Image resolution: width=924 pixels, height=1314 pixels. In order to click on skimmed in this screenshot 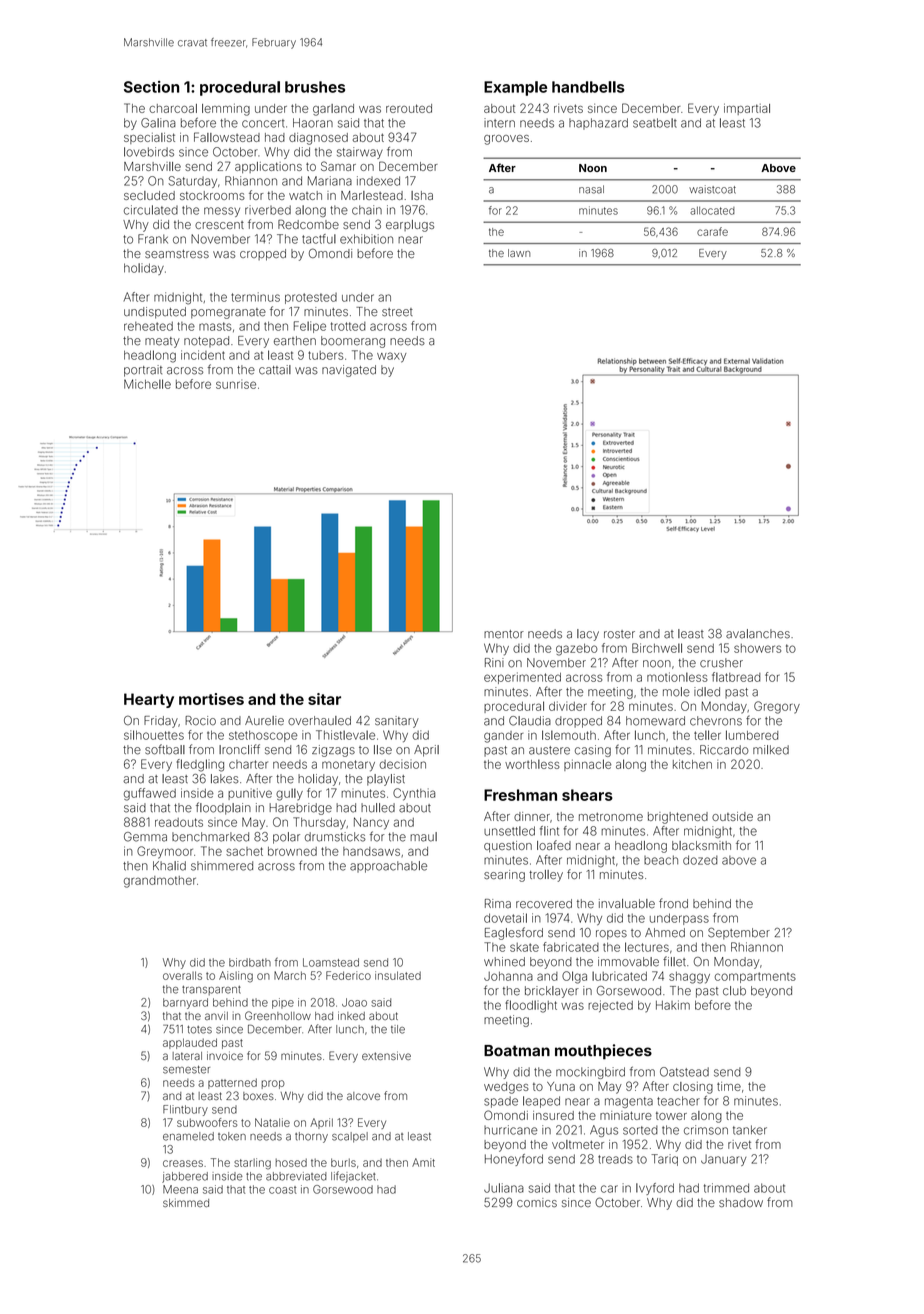, I will do `click(186, 1202)`.
